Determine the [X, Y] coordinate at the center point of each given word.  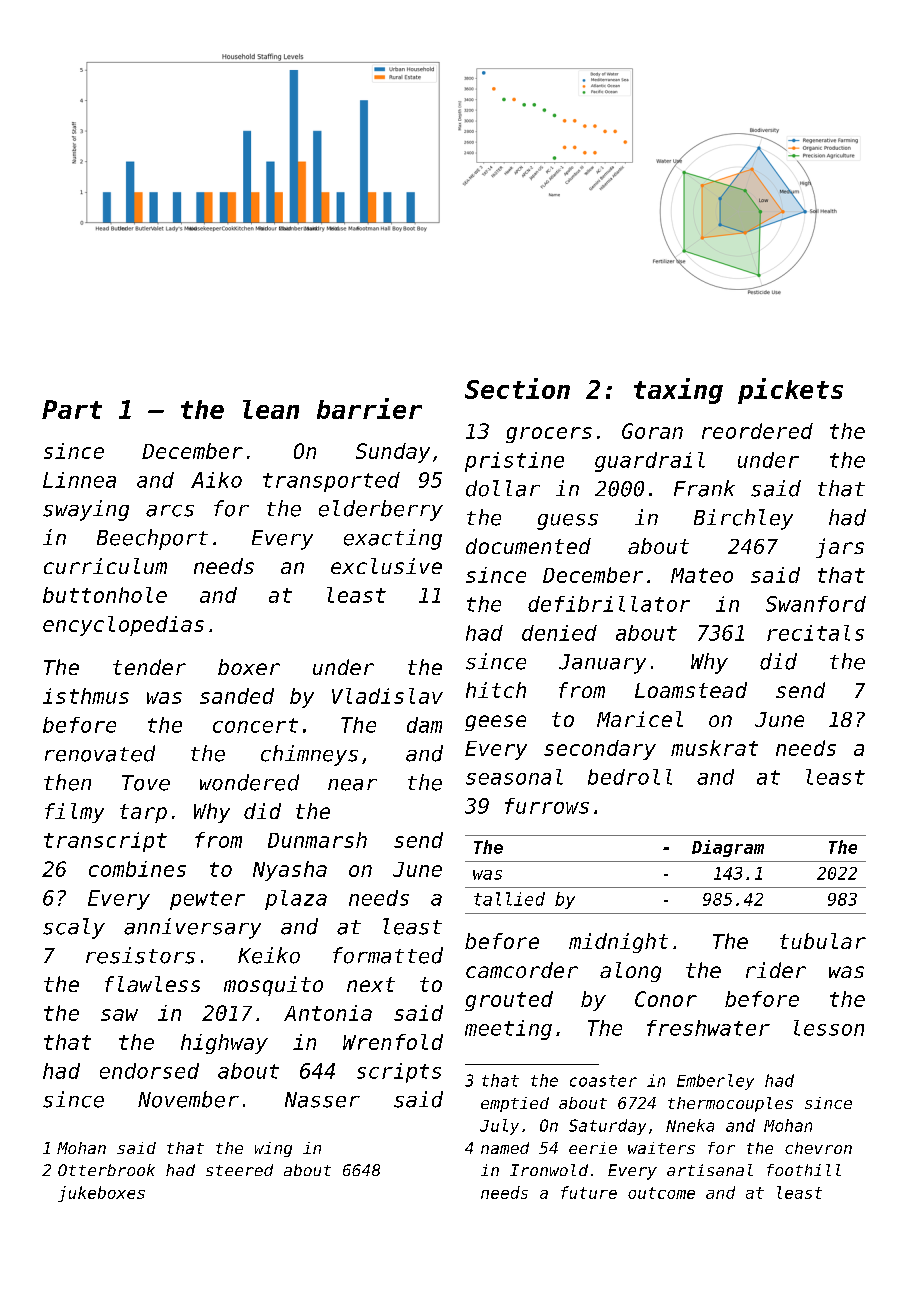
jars [840, 548]
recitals [815, 633]
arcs [170, 511]
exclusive [386, 566]
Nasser [322, 1100]
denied [559, 633]
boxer [249, 667]
